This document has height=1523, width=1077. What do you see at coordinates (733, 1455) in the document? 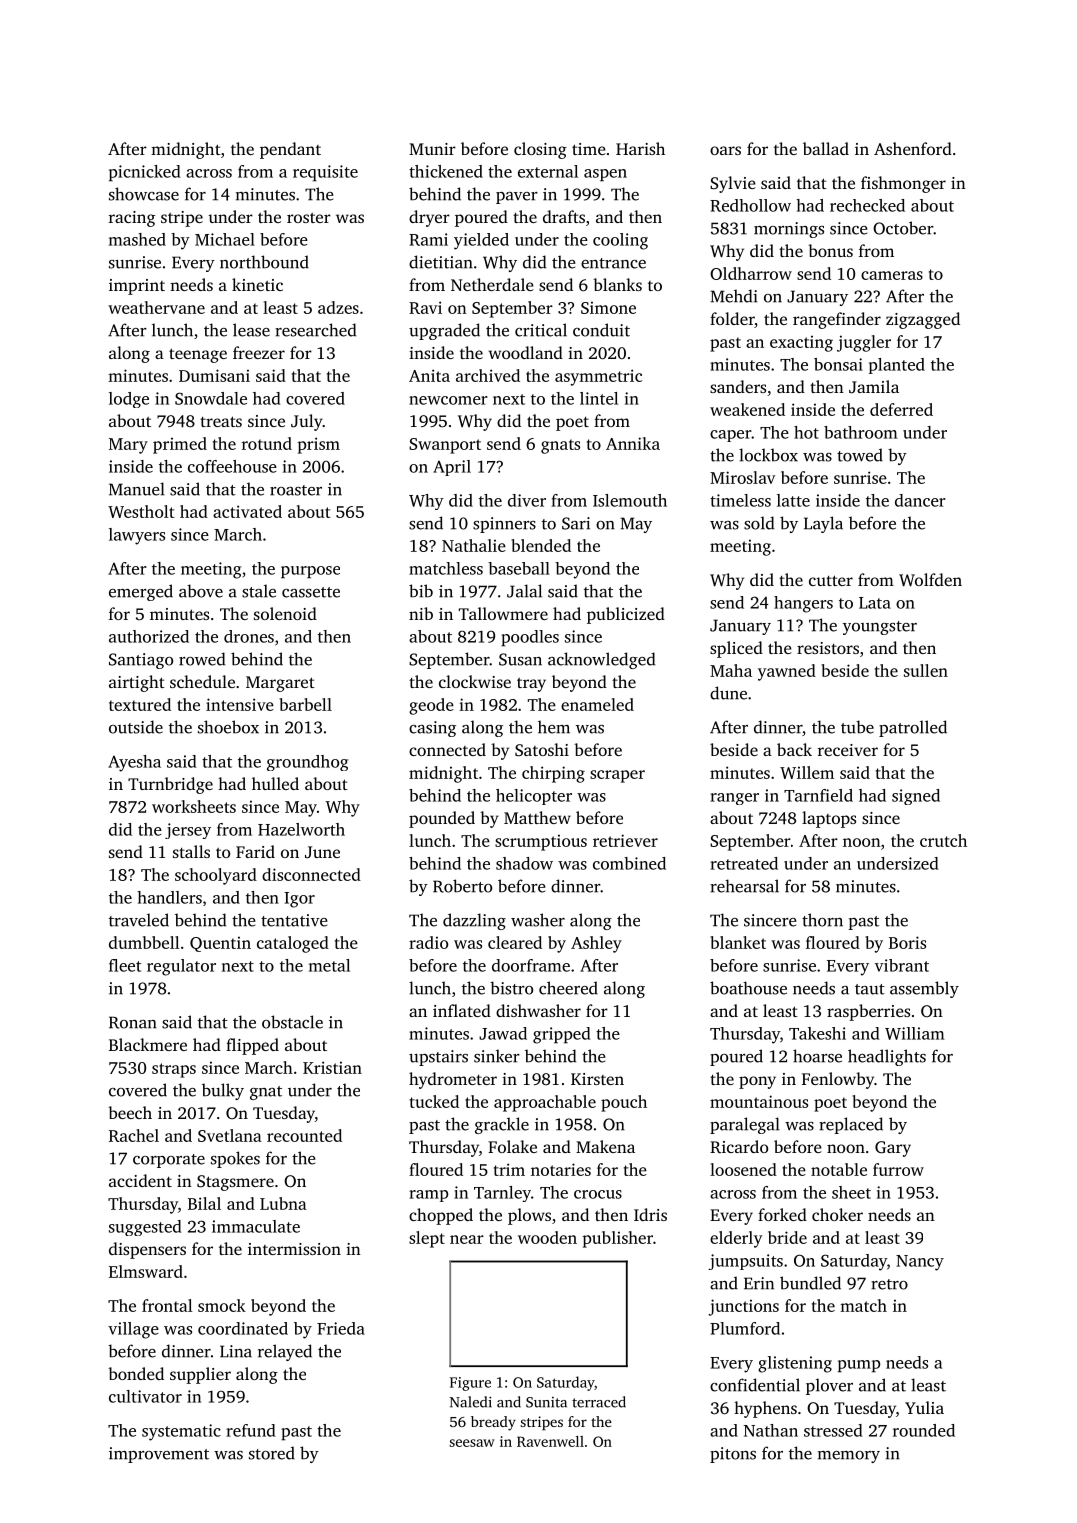
I see `pitons` at bounding box center [733, 1455].
